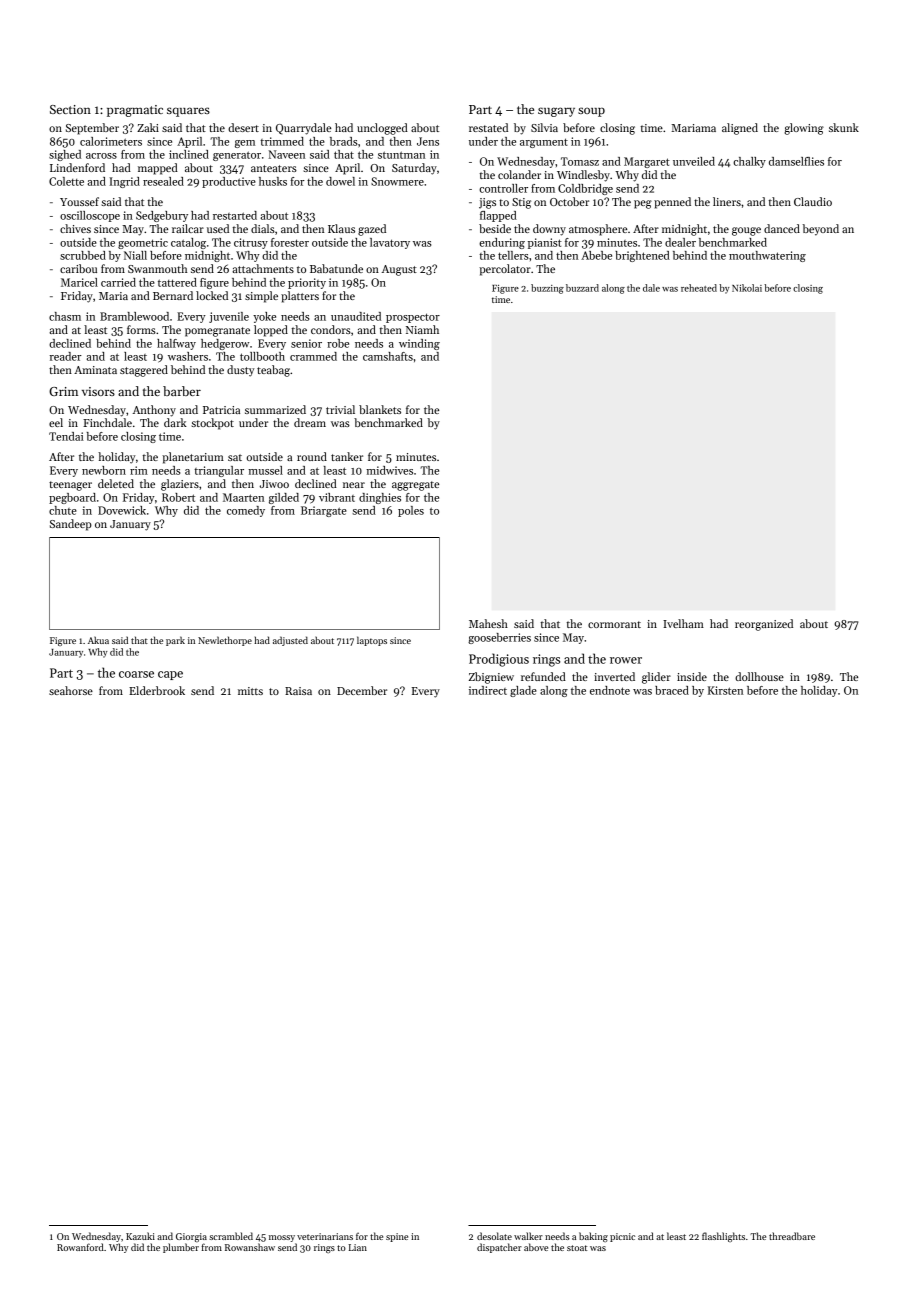 This page has width=908, height=1316. Describe the element at coordinates (243, 127) in the page. I see `desert` at that location.
